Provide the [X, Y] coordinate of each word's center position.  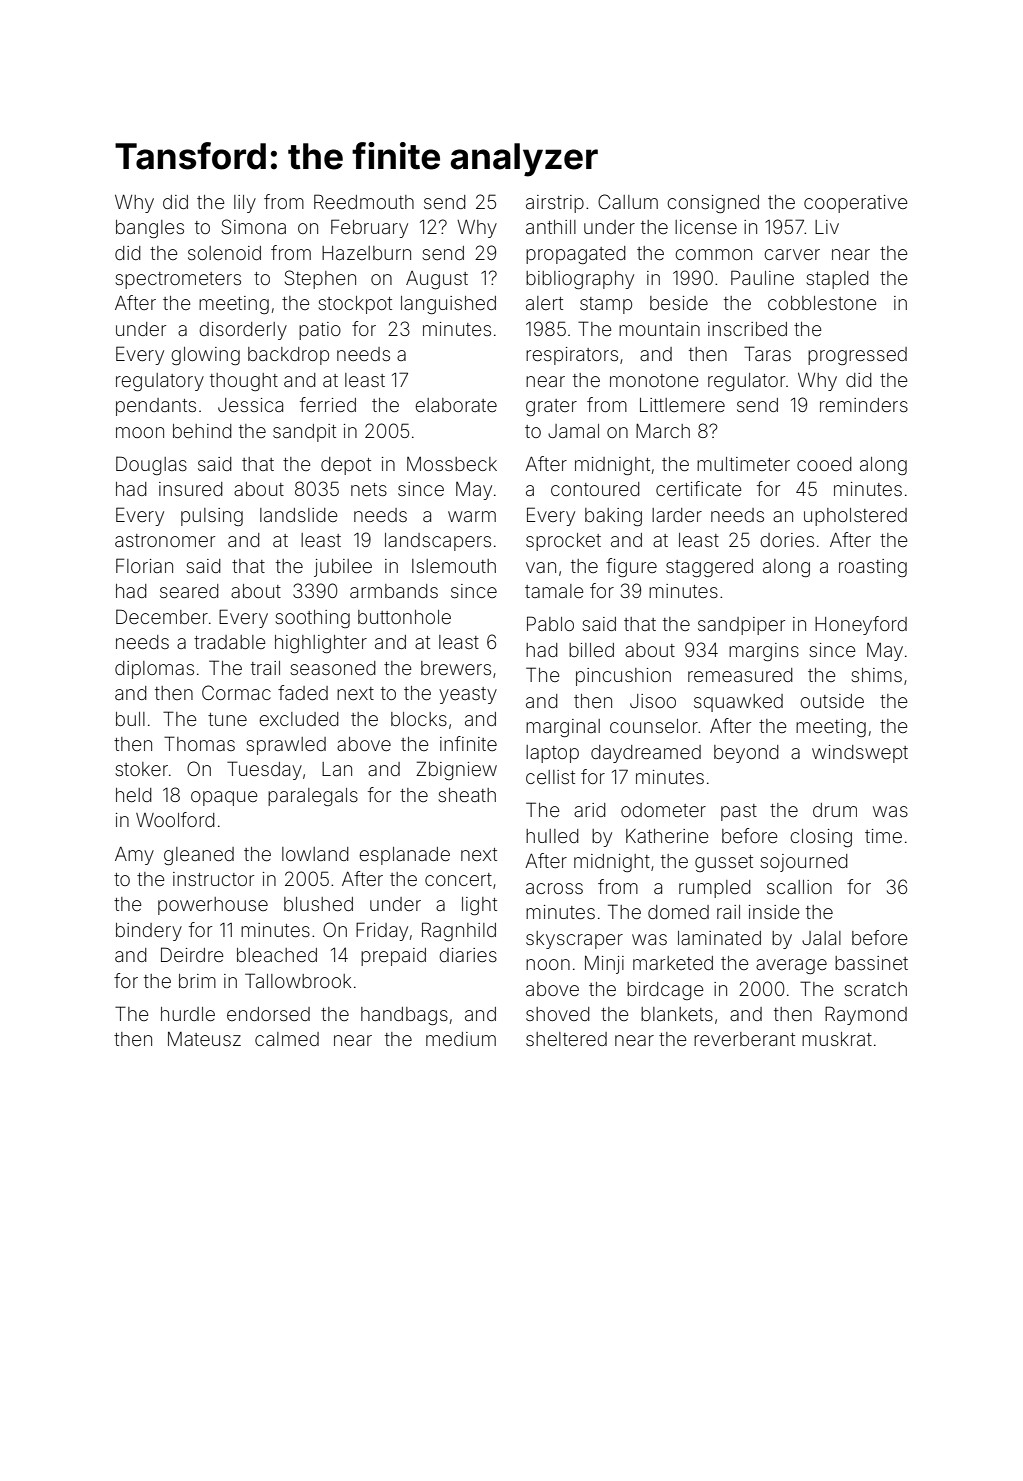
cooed [824, 464]
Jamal [573, 431]
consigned [713, 204]
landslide [298, 515]
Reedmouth [364, 201]
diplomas [154, 670]
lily [245, 204]
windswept [860, 754]
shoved [558, 1014]
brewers [456, 668]
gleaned [199, 856]
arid [590, 810]
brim [197, 981]
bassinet [871, 963]
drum [835, 810]
